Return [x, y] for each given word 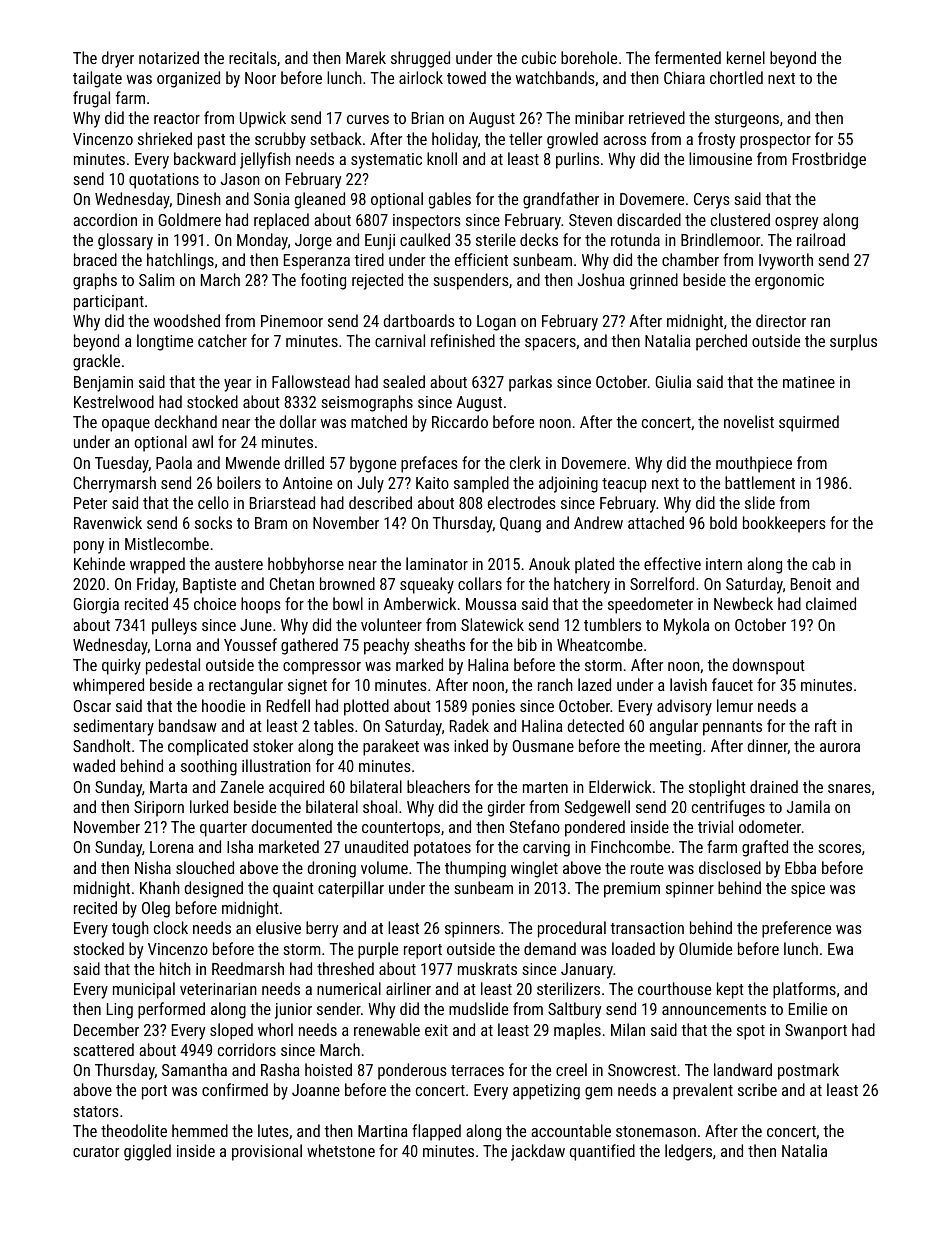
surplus [853, 342]
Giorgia [96, 606]
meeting [675, 748]
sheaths [439, 644]
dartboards [419, 320]
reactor [177, 118]
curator [96, 1151]
